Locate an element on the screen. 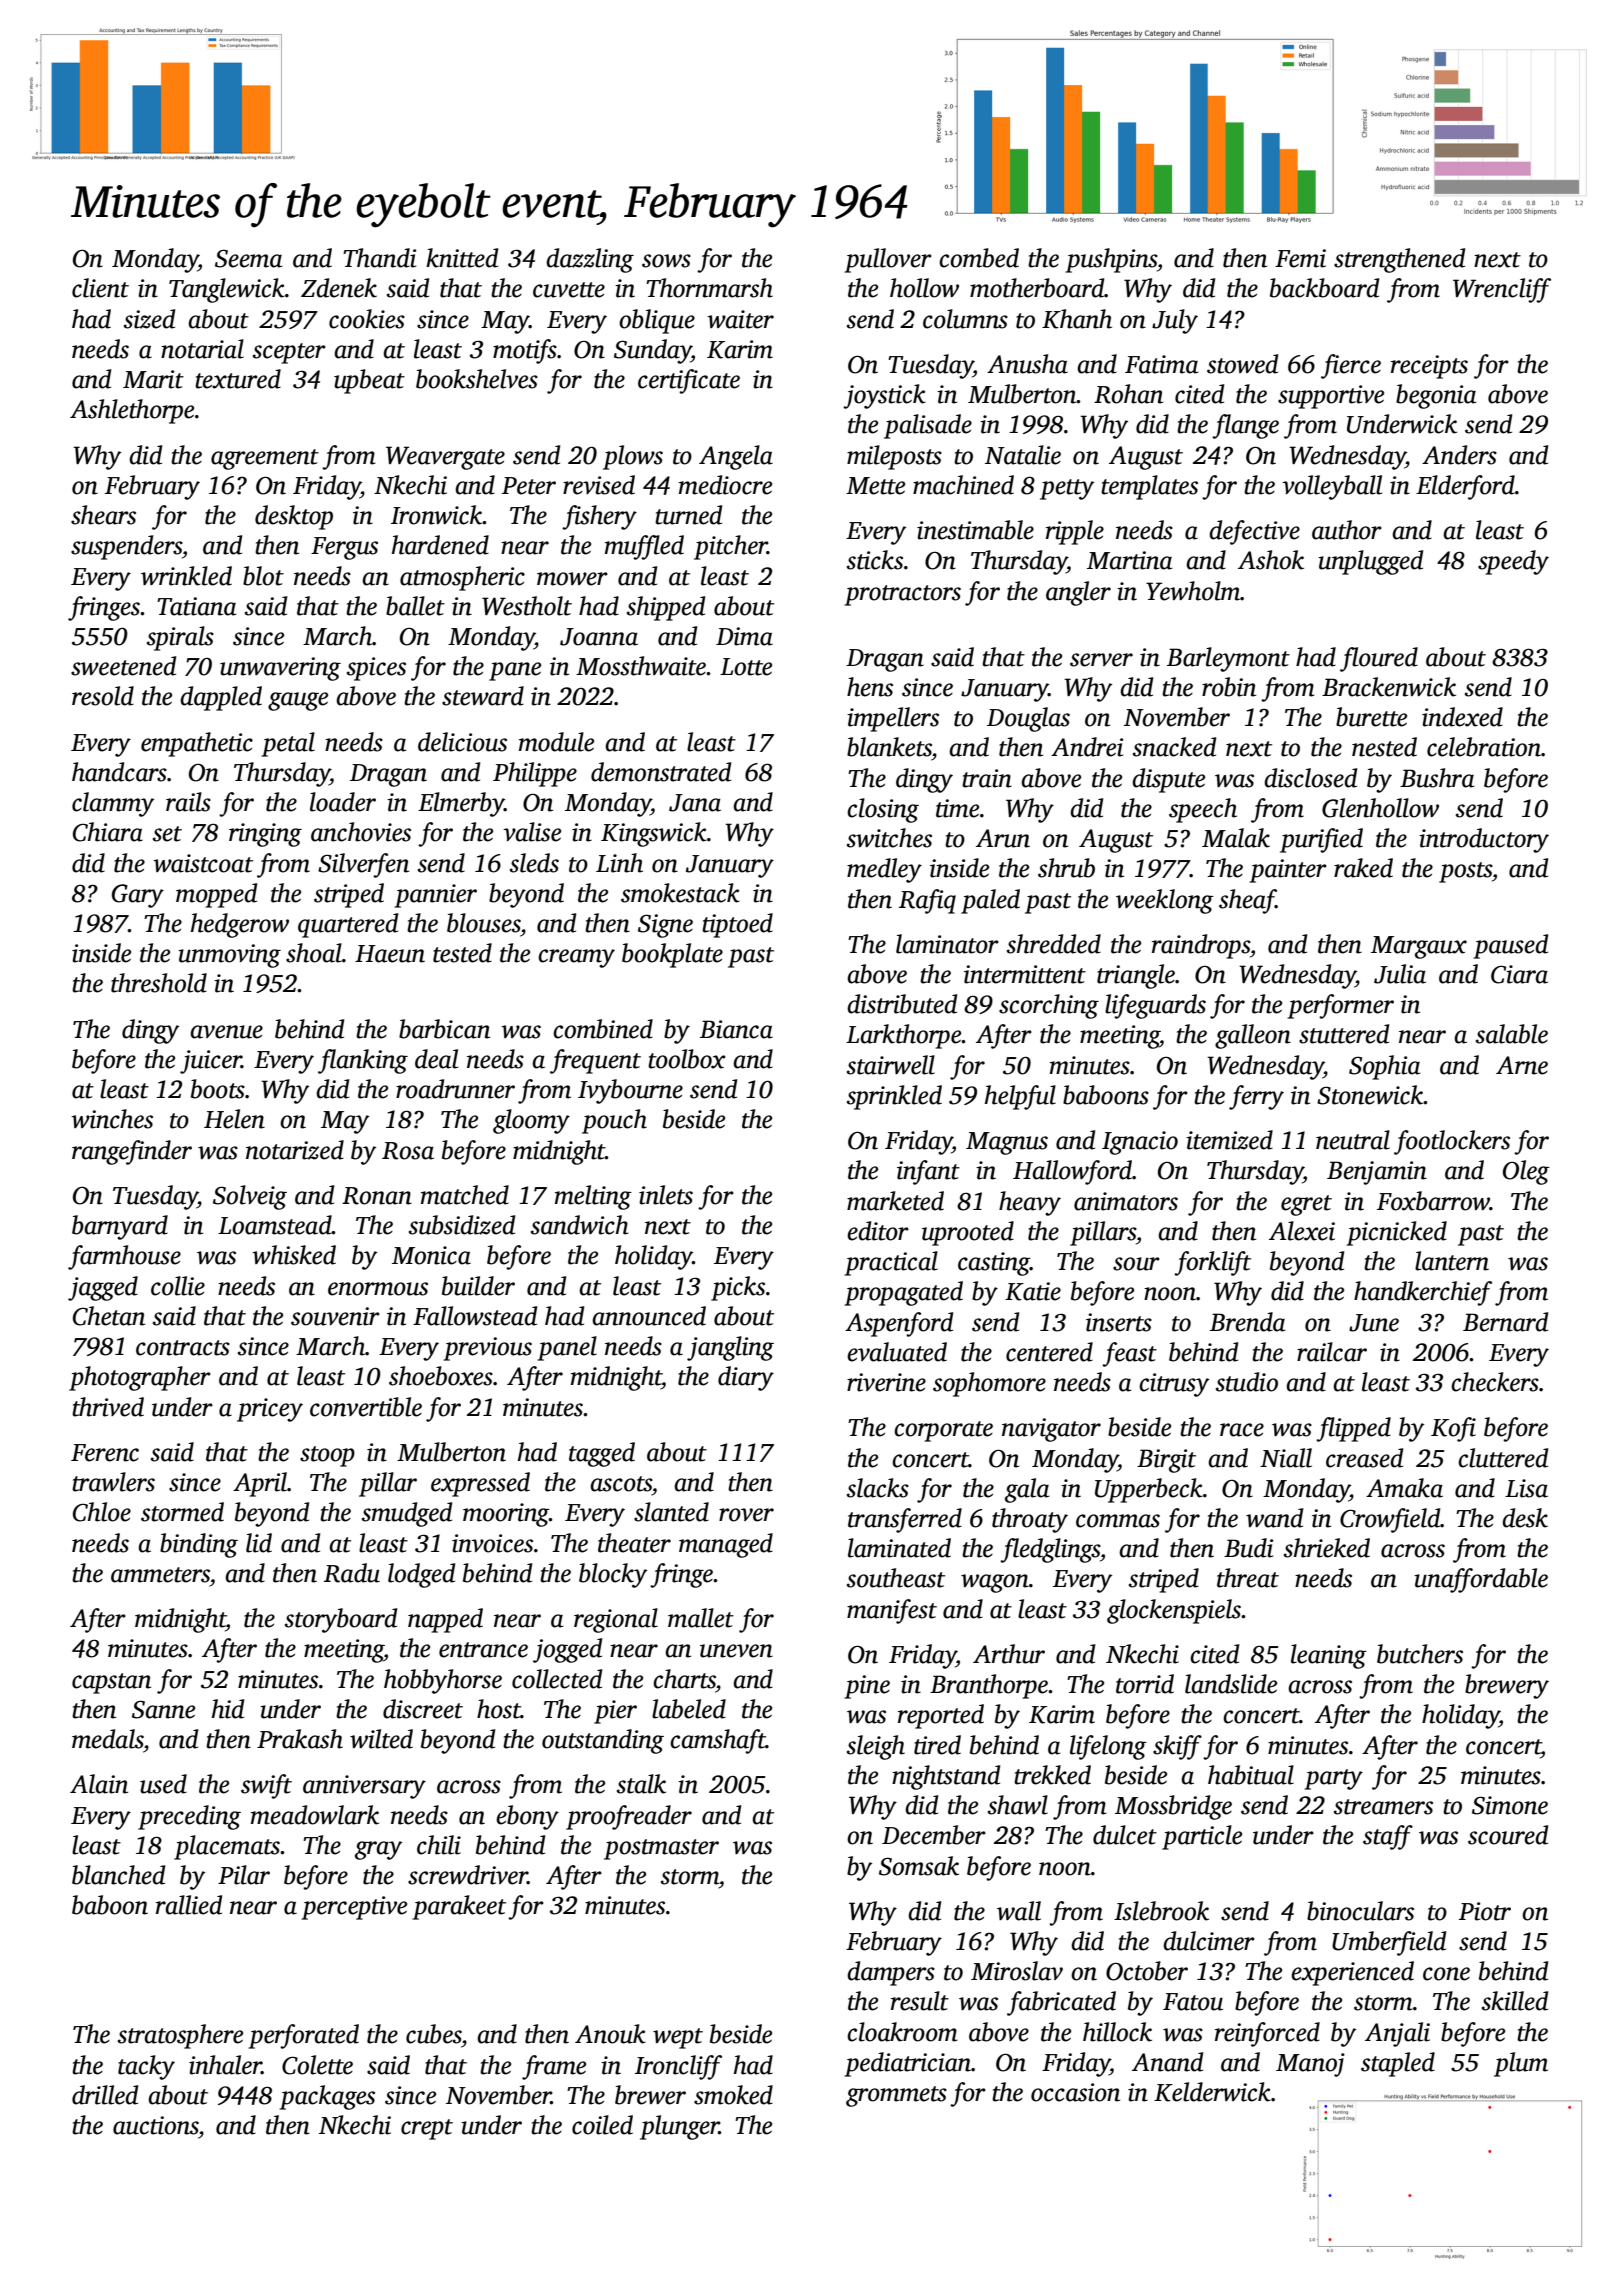 The width and height of the screenshot is (1620, 2292). scepter is located at coordinates (289, 353).
